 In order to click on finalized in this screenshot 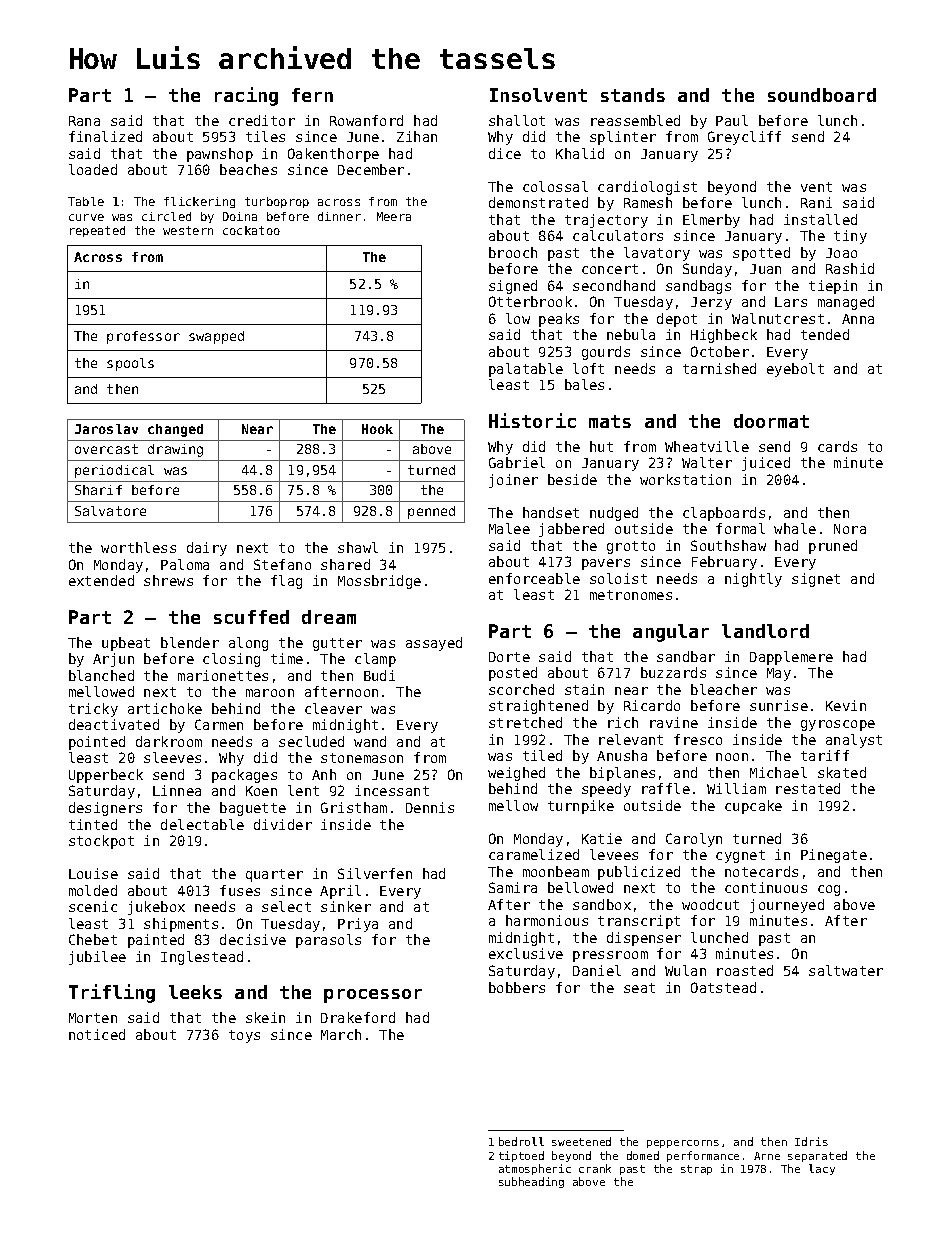, I will do `click(105, 136)`.
